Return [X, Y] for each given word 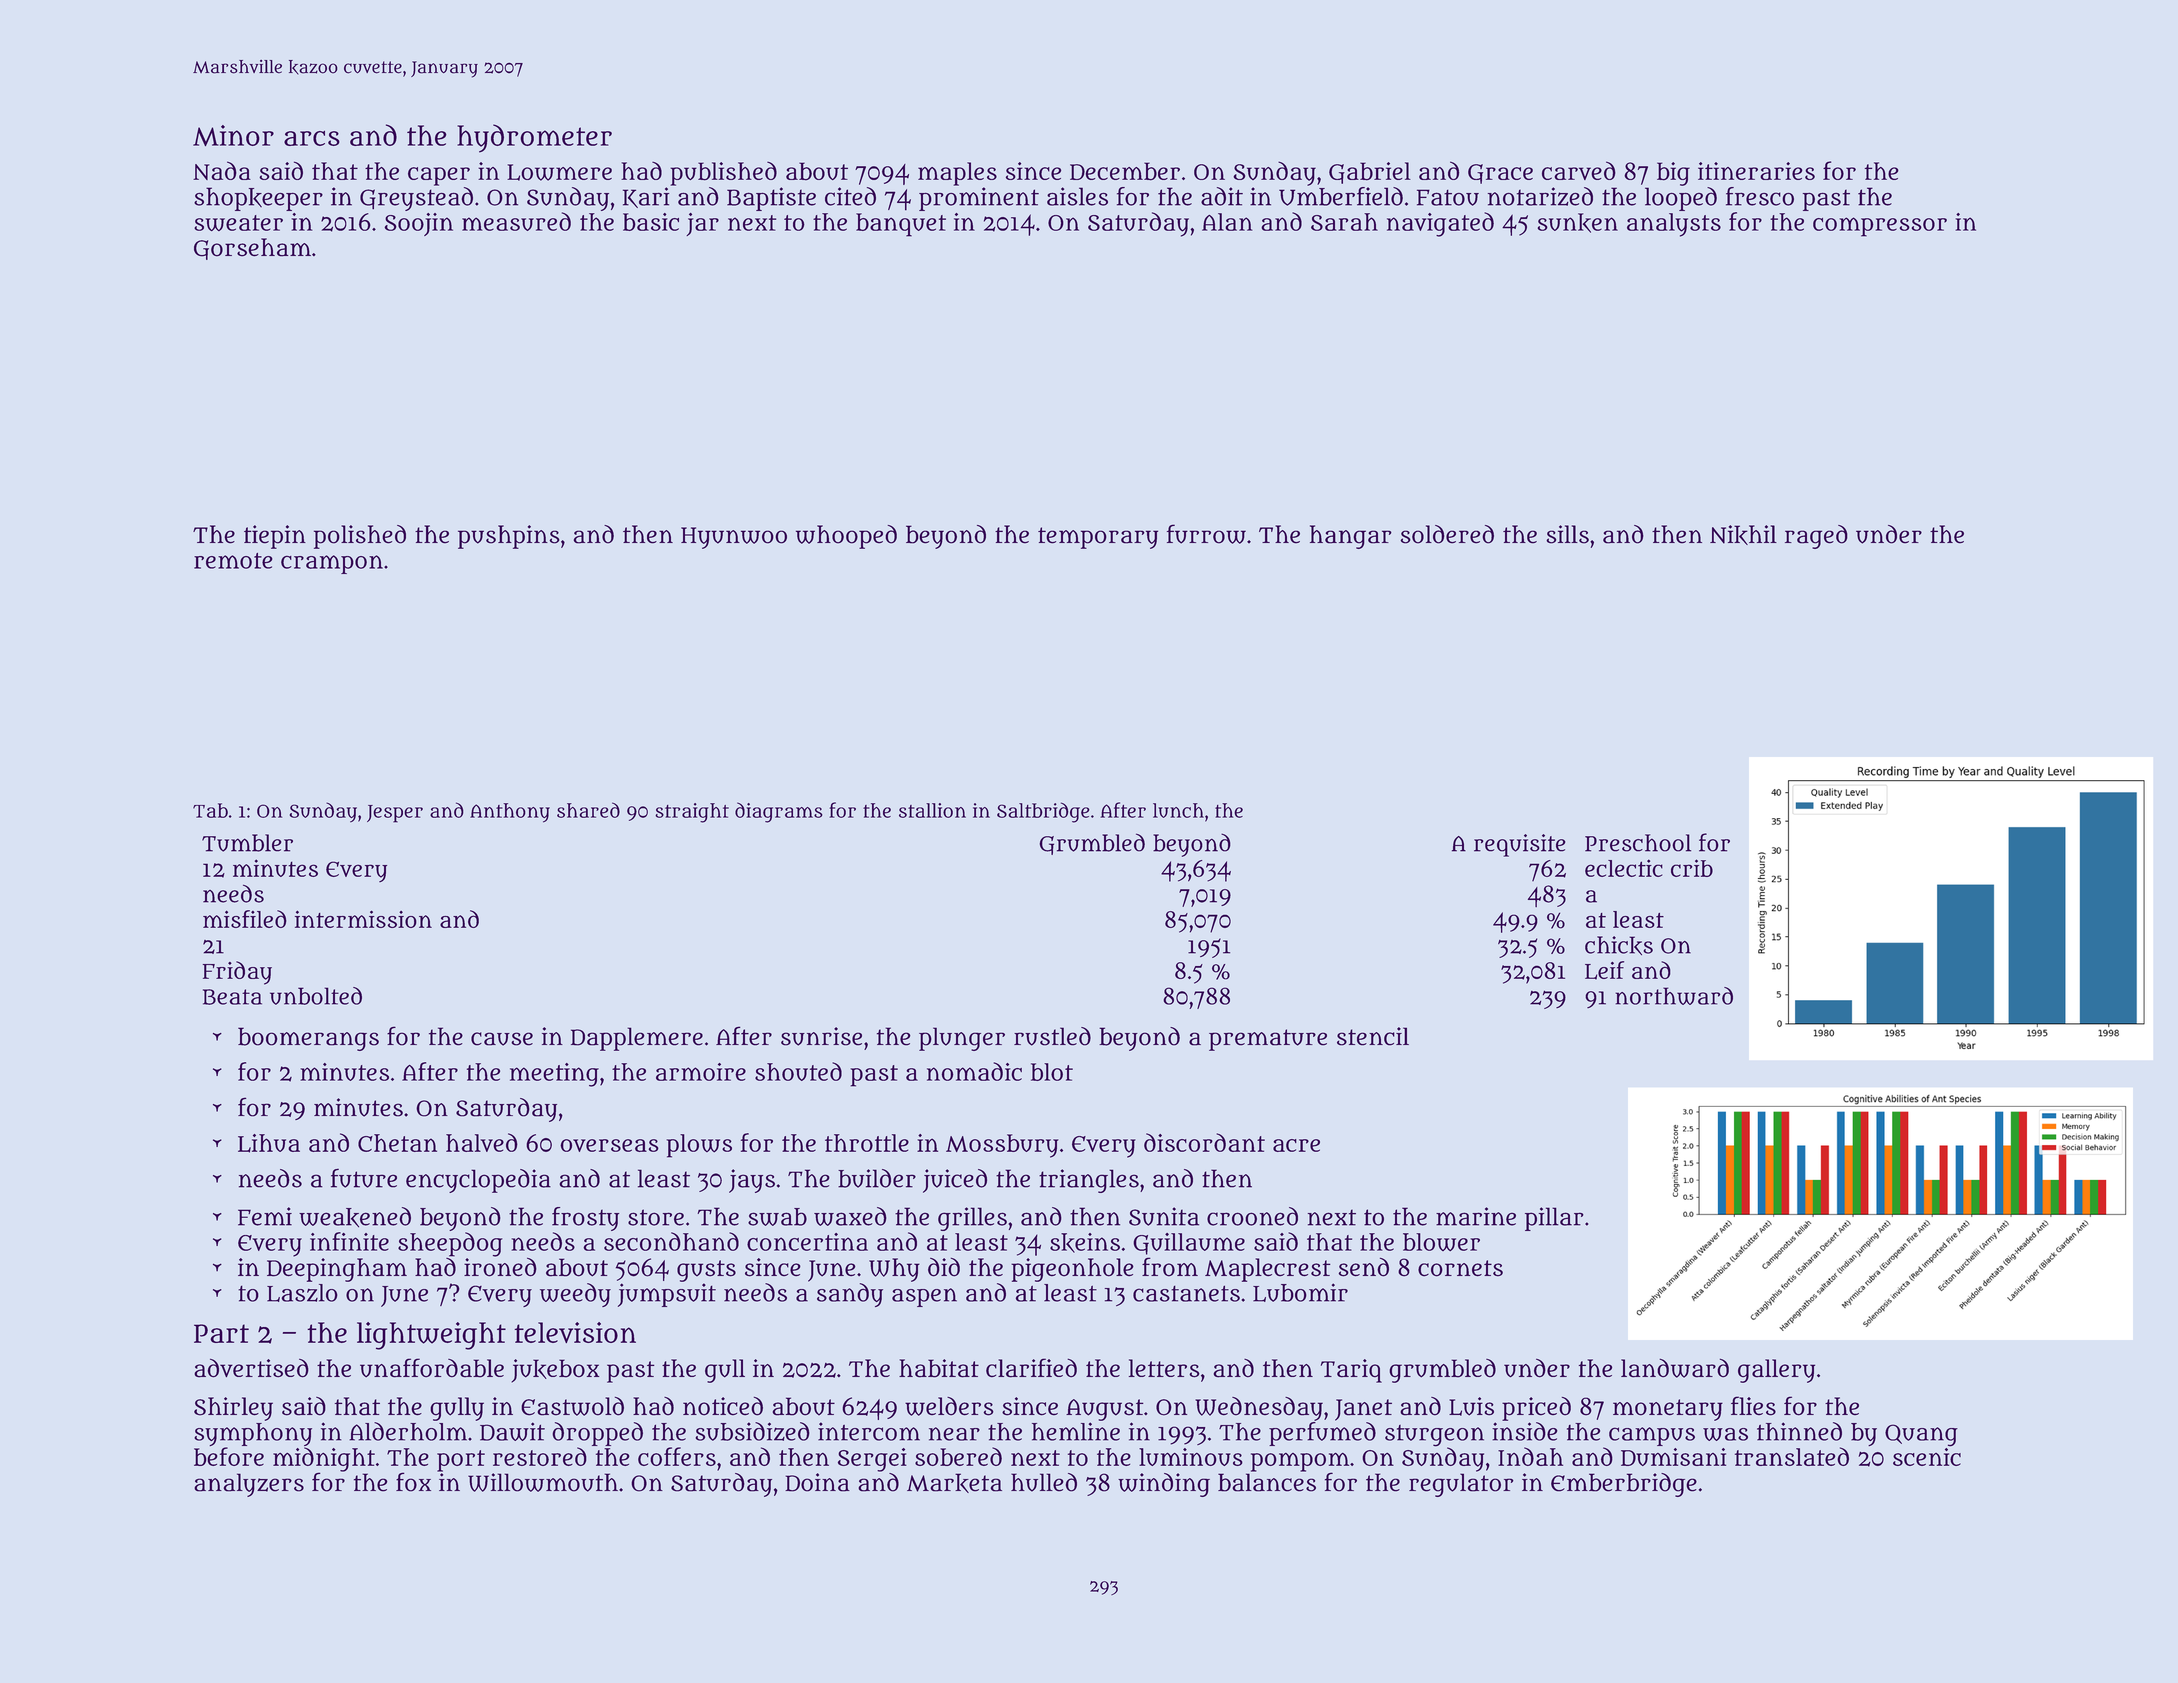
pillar [1554, 1219]
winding [1164, 1485]
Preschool [1638, 843]
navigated [1440, 224]
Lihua [269, 1143]
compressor [1880, 227]
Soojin [418, 224]
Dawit [512, 1431]
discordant [1204, 1142]
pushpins [509, 537]
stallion [932, 810]
